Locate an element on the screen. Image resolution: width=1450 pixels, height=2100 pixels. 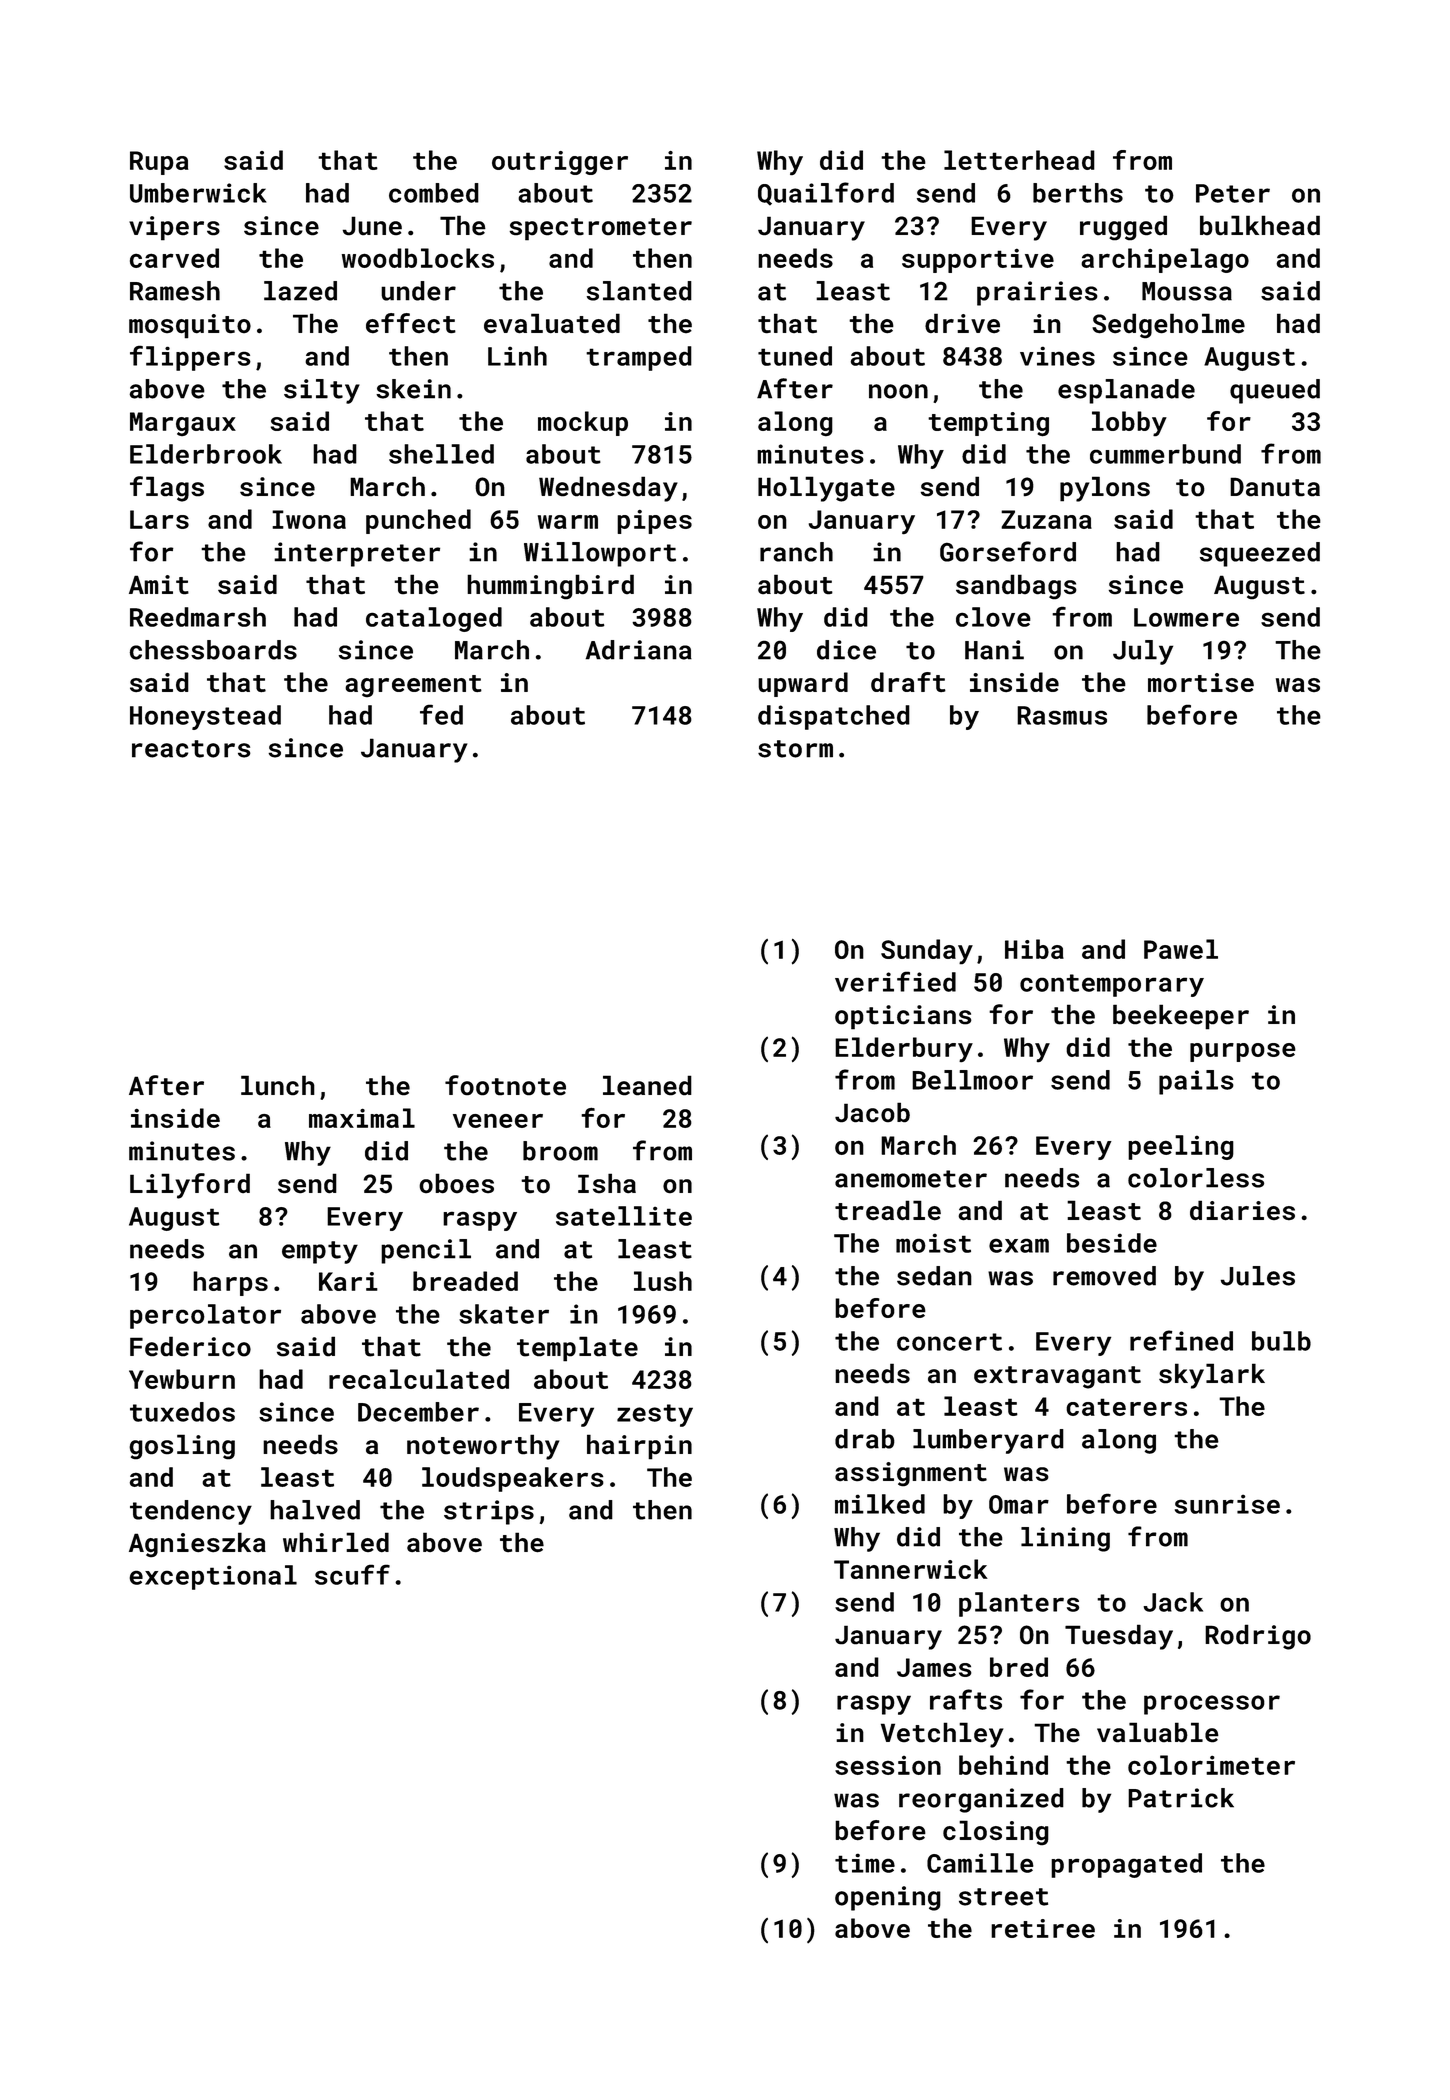
Pawel is located at coordinates (1181, 949).
